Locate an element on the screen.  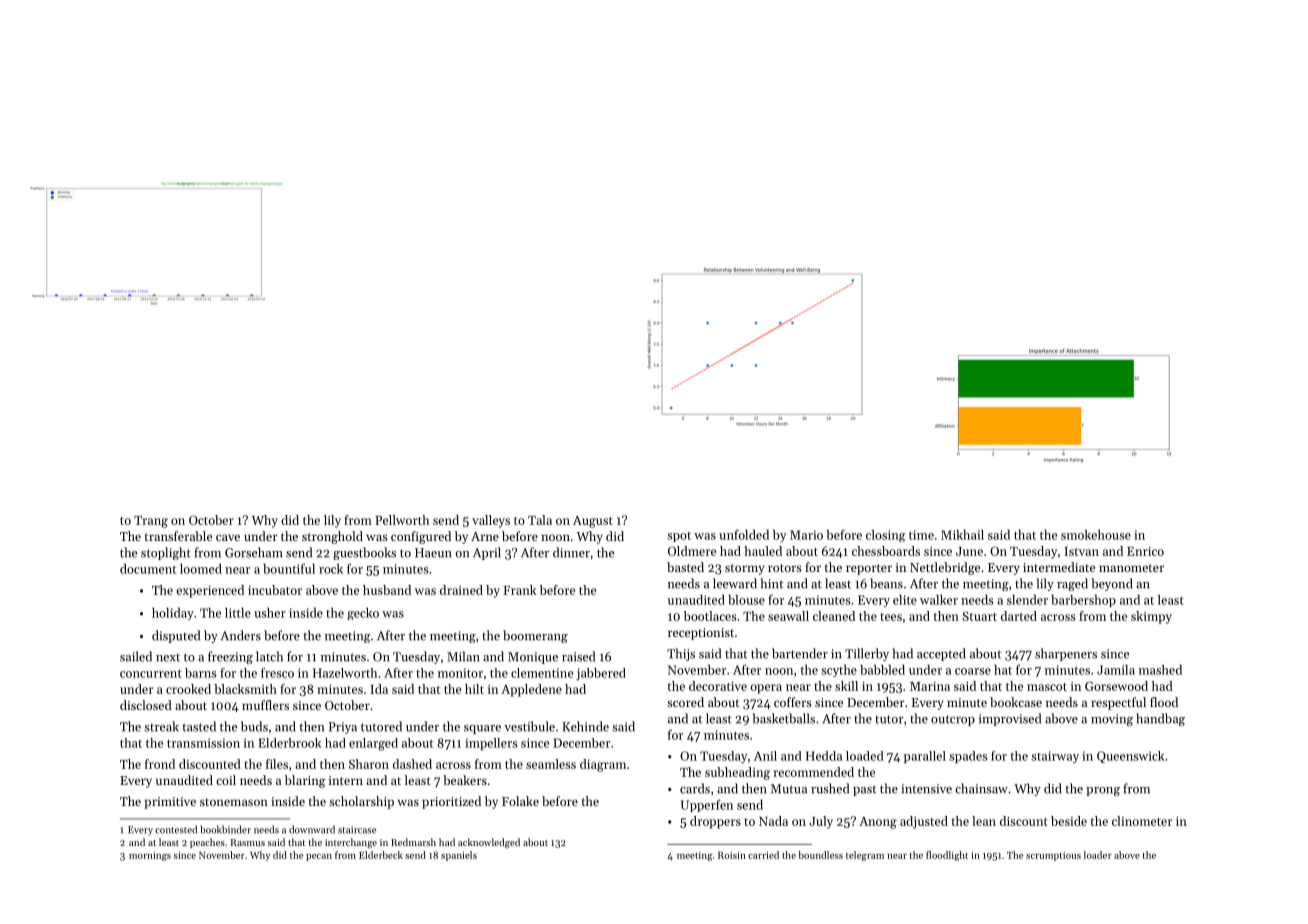
Trang is located at coordinates (151, 522).
